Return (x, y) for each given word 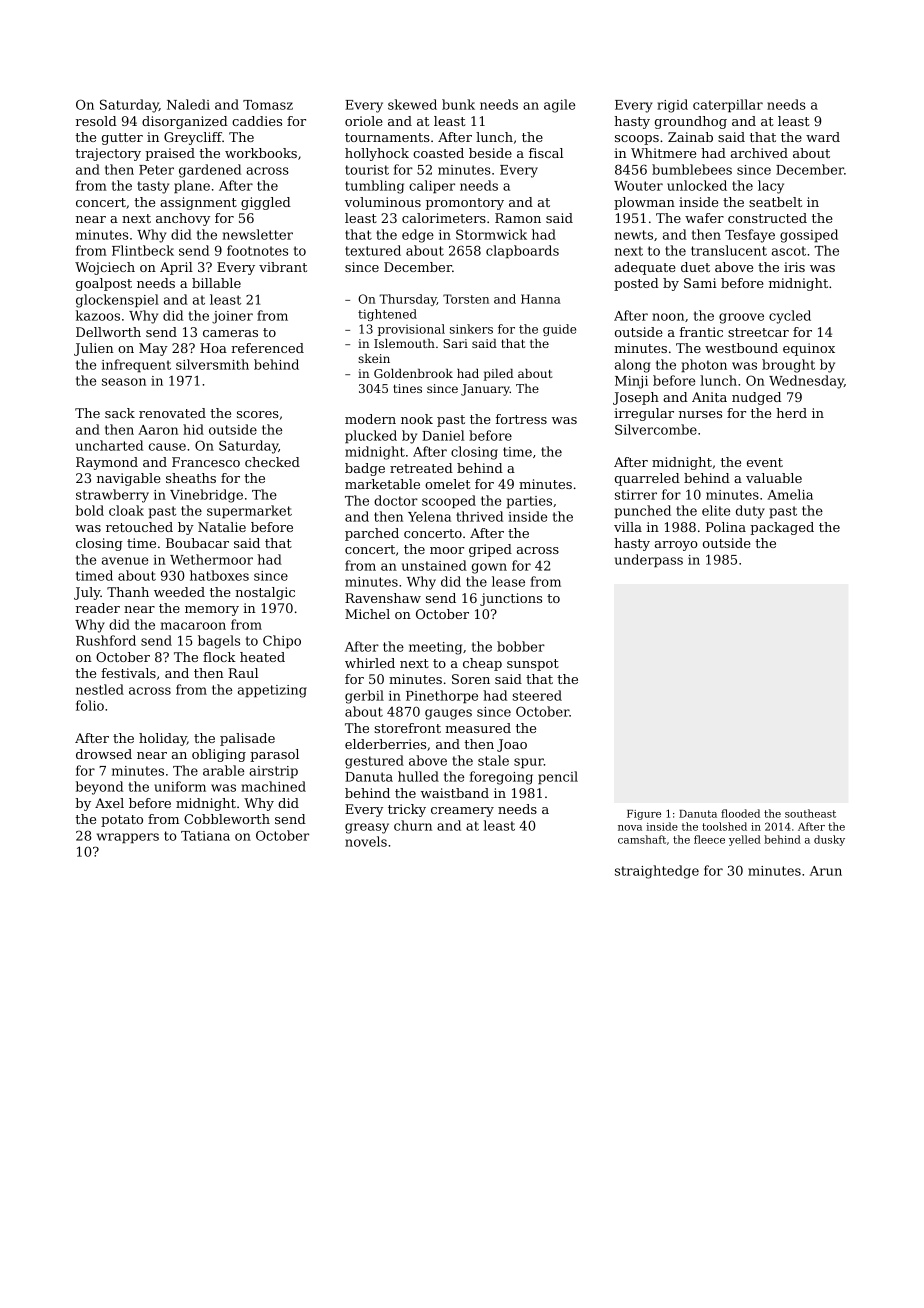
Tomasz (268, 105)
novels (366, 841)
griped (490, 550)
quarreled (647, 479)
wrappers (128, 838)
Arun (826, 871)
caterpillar (728, 105)
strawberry (112, 496)
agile (559, 106)
